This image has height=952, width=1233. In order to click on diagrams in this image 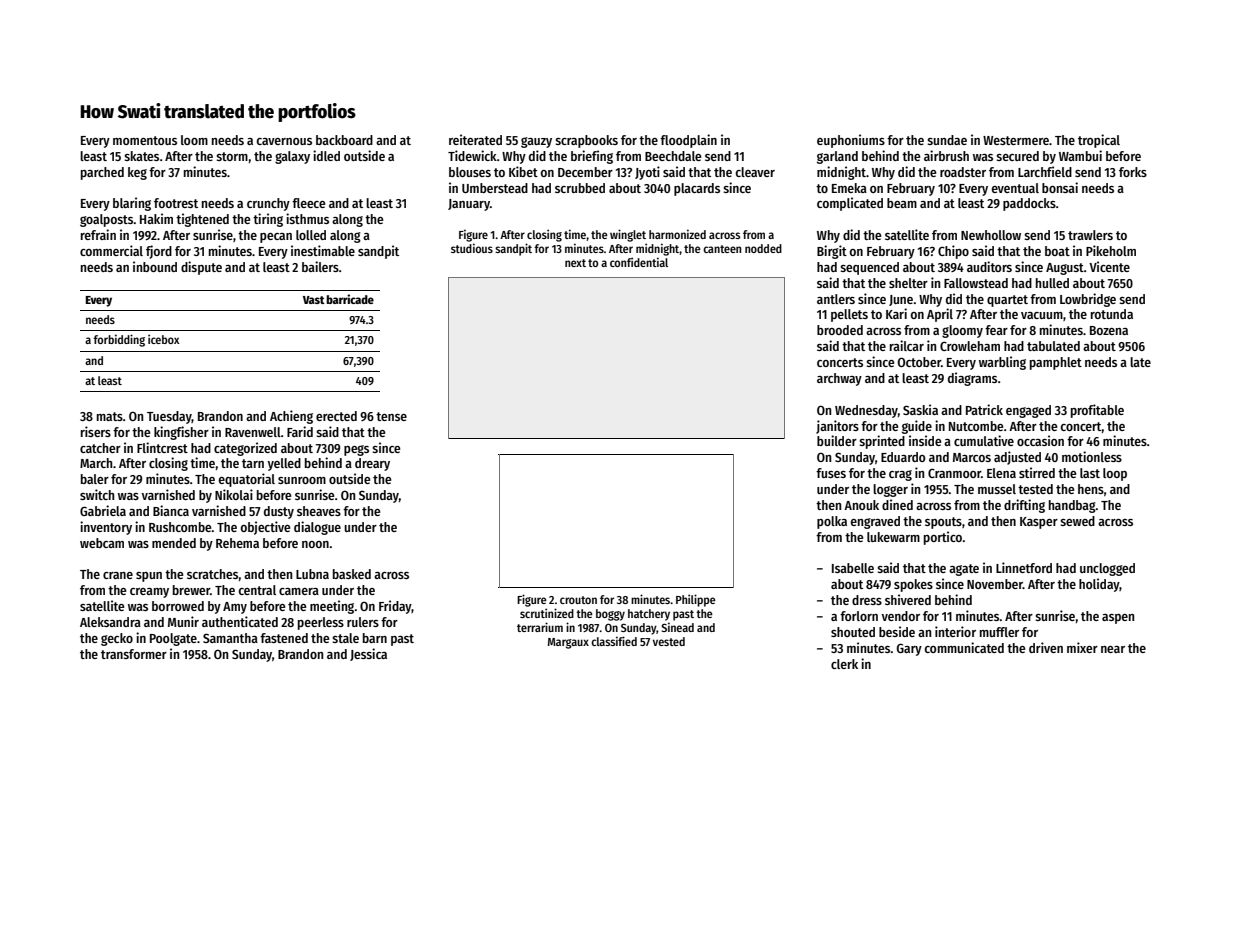, I will do `click(972, 379)`.
